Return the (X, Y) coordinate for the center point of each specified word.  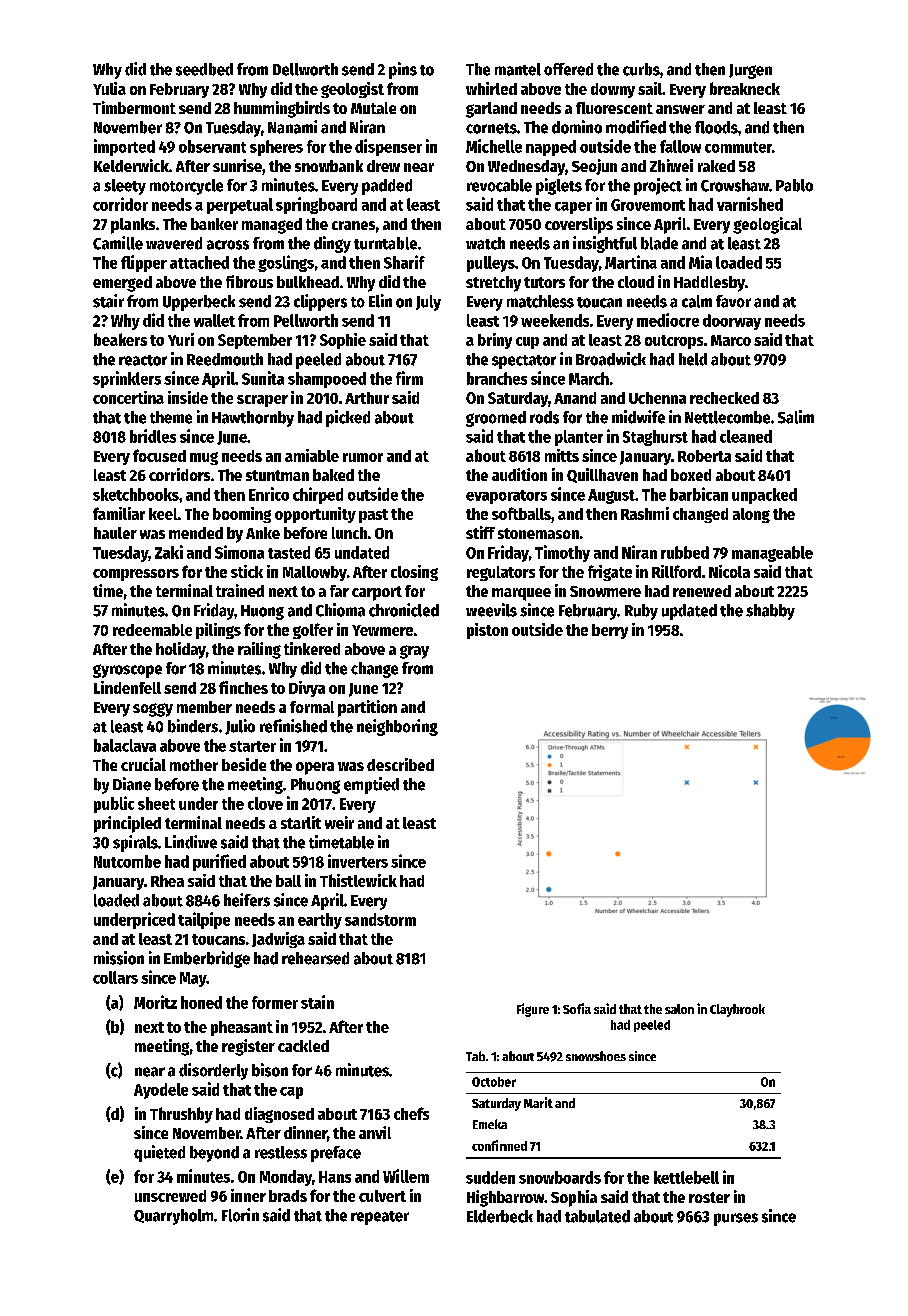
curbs (641, 69)
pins (403, 70)
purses (736, 1219)
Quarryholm (173, 1217)
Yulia (109, 88)
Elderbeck (500, 1216)
